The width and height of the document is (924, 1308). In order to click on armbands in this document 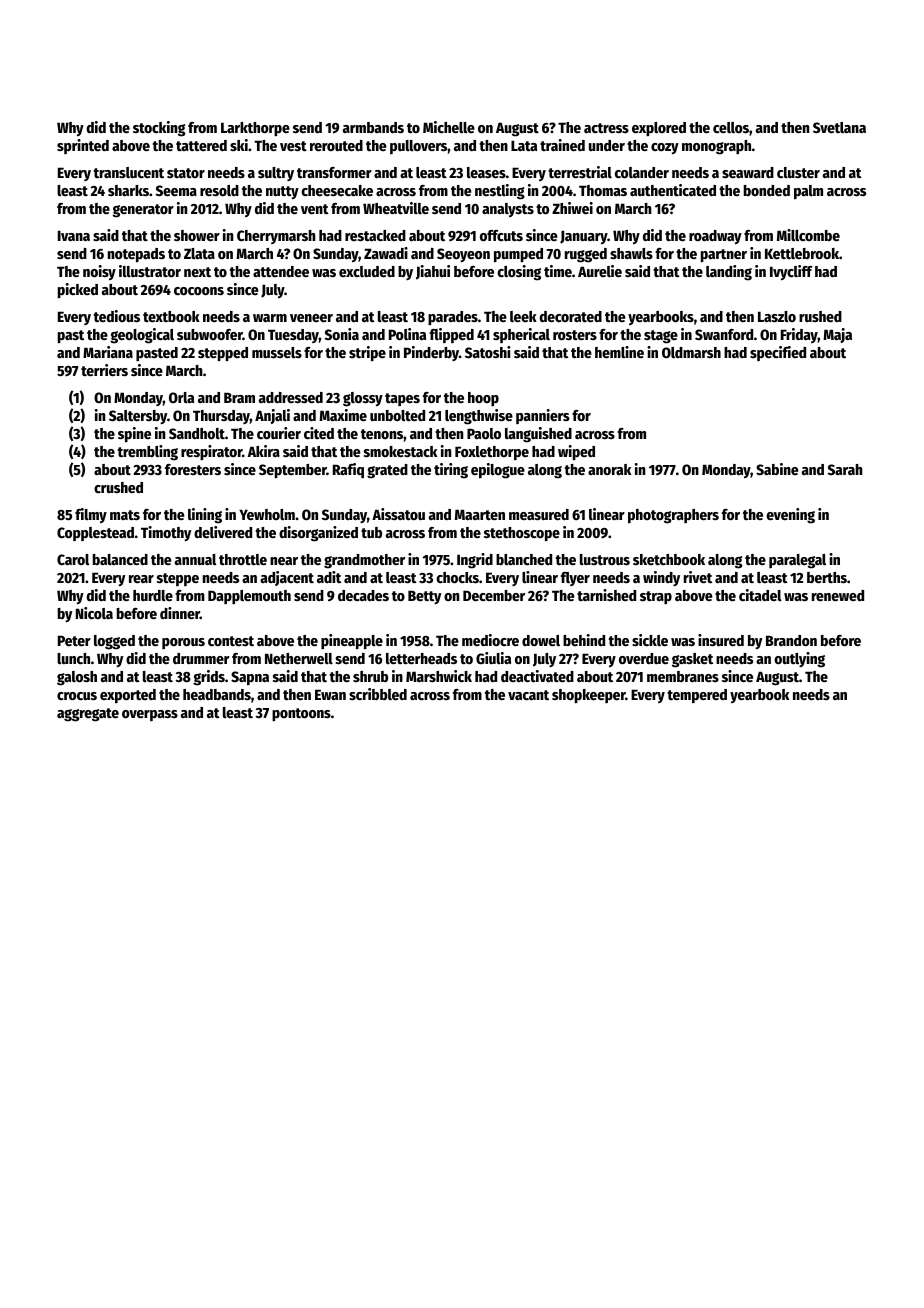, I will do `click(373, 127)`.
